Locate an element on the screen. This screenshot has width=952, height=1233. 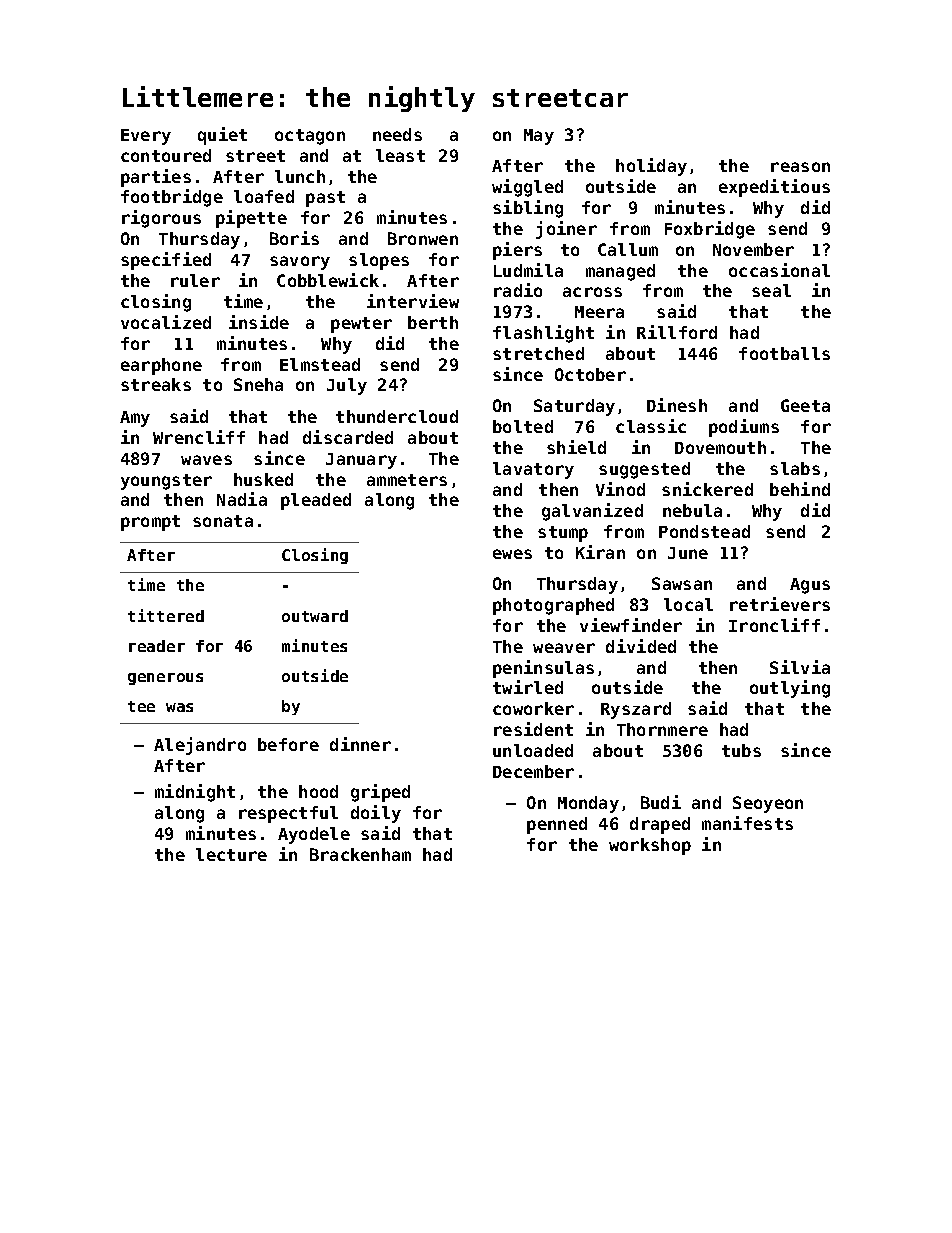
least is located at coordinates (400, 155).
